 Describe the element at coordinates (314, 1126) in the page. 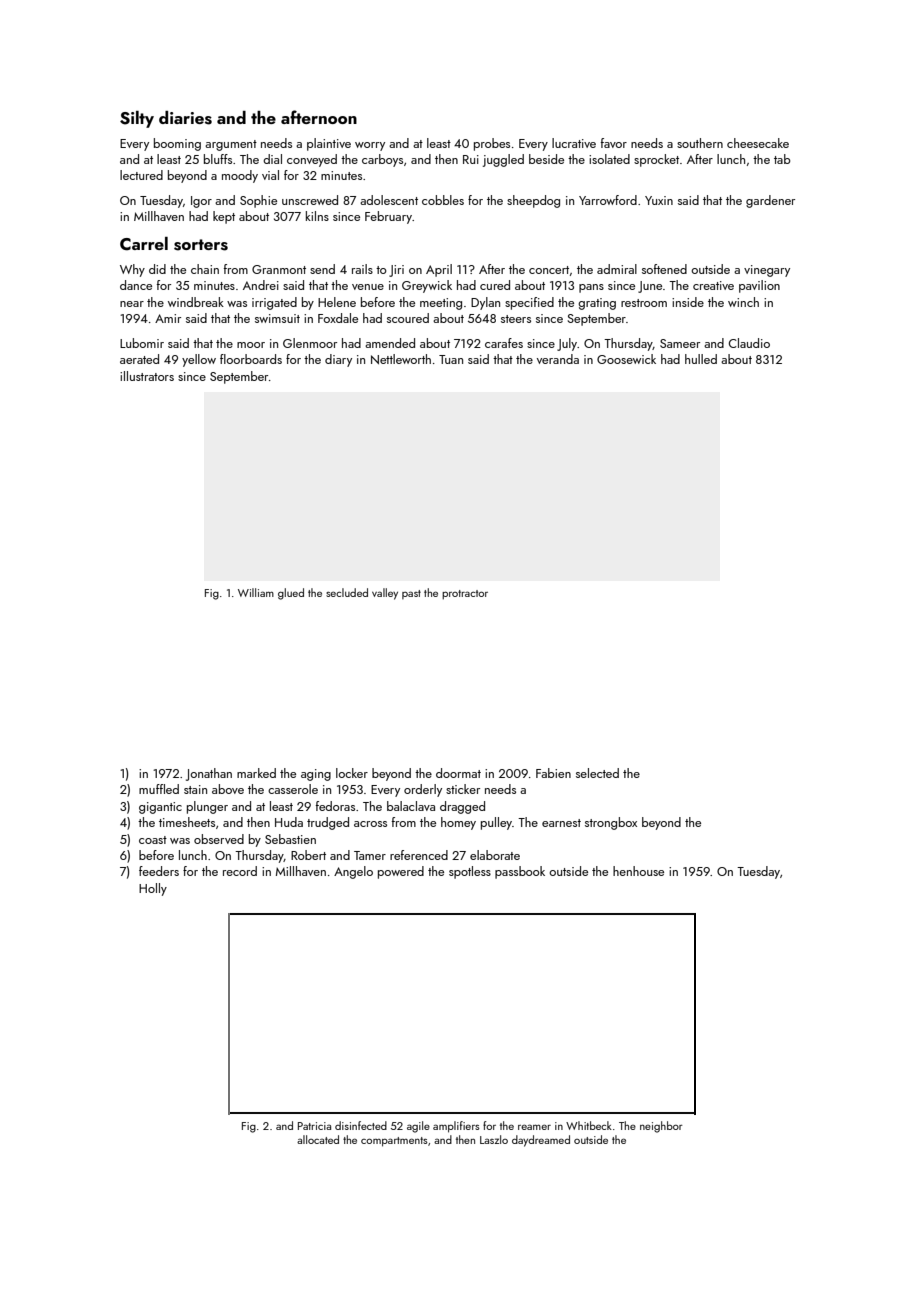

I see `Patricia` at that location.
